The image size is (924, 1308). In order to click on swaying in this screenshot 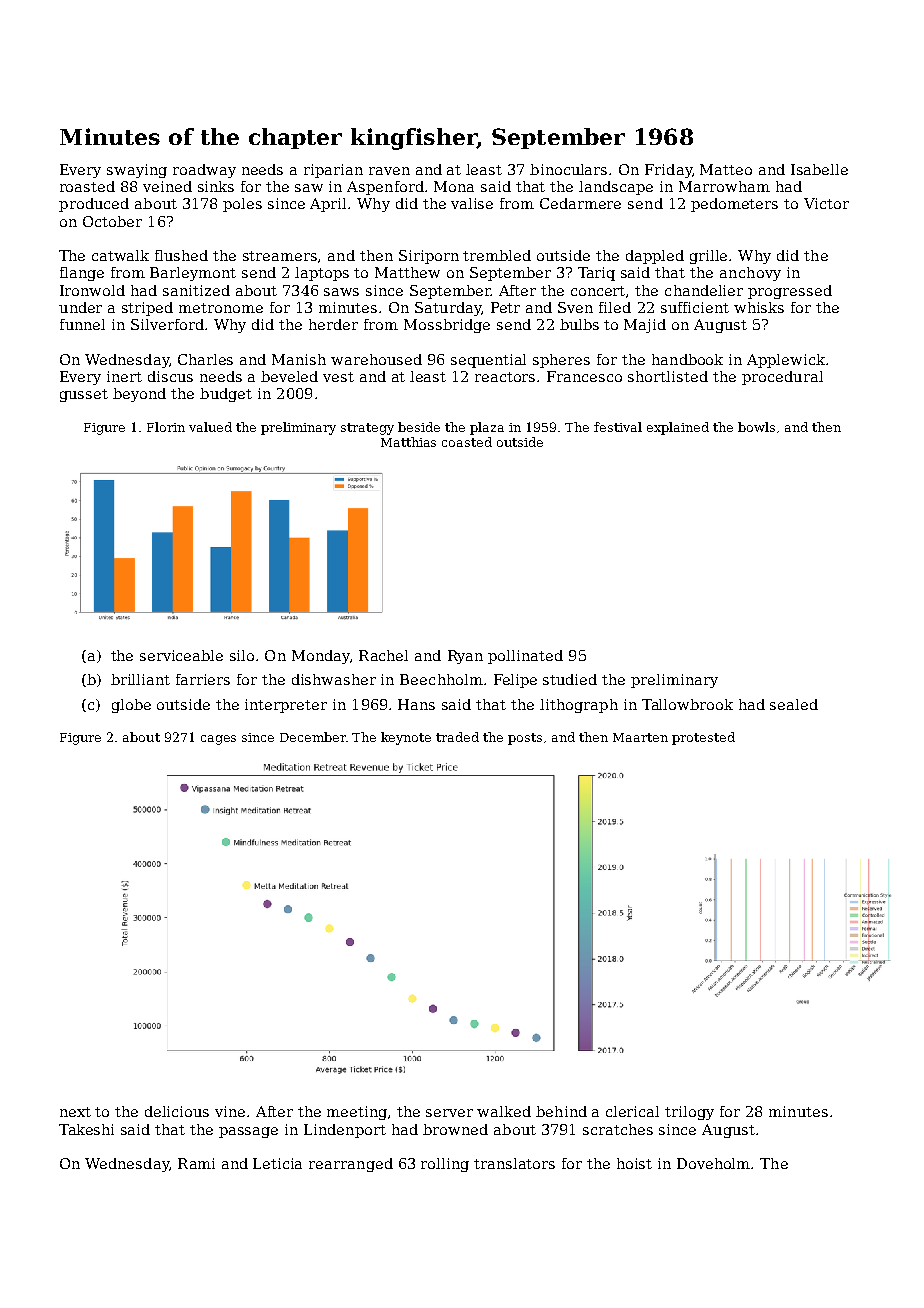, I will do `click(137, 171)`.
